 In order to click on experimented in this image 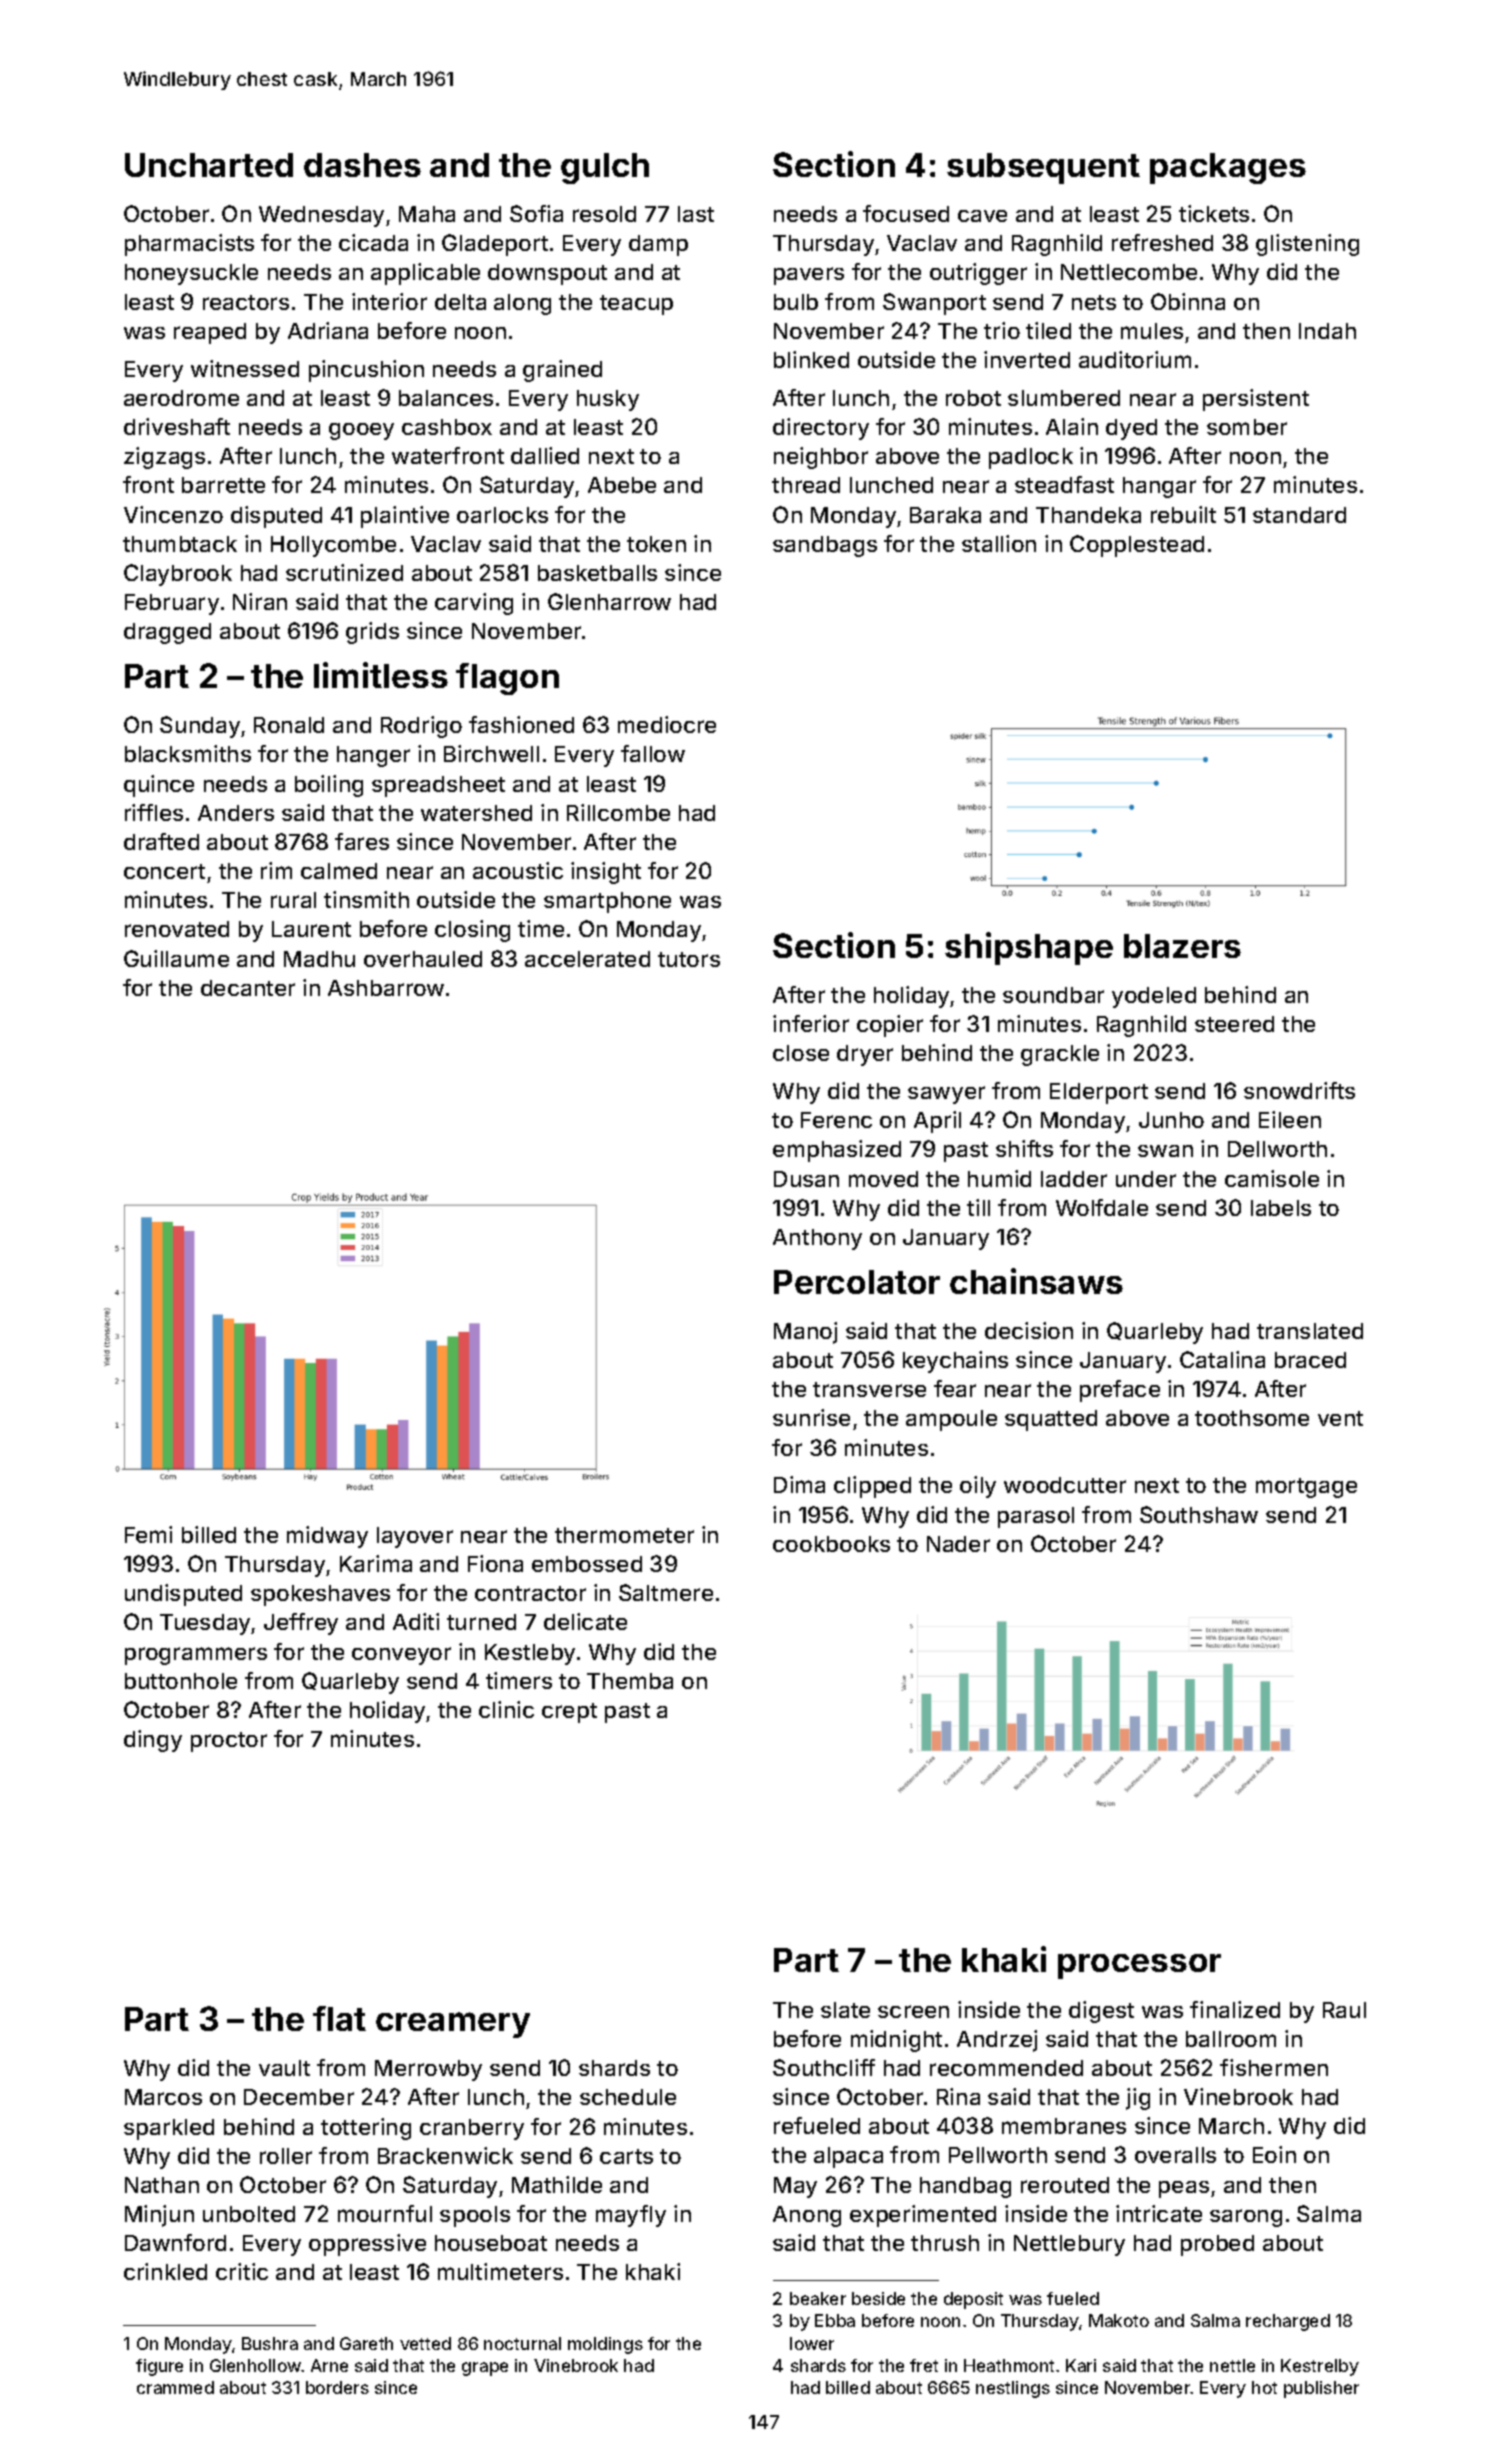, I will do `click(923, 2216)`.
